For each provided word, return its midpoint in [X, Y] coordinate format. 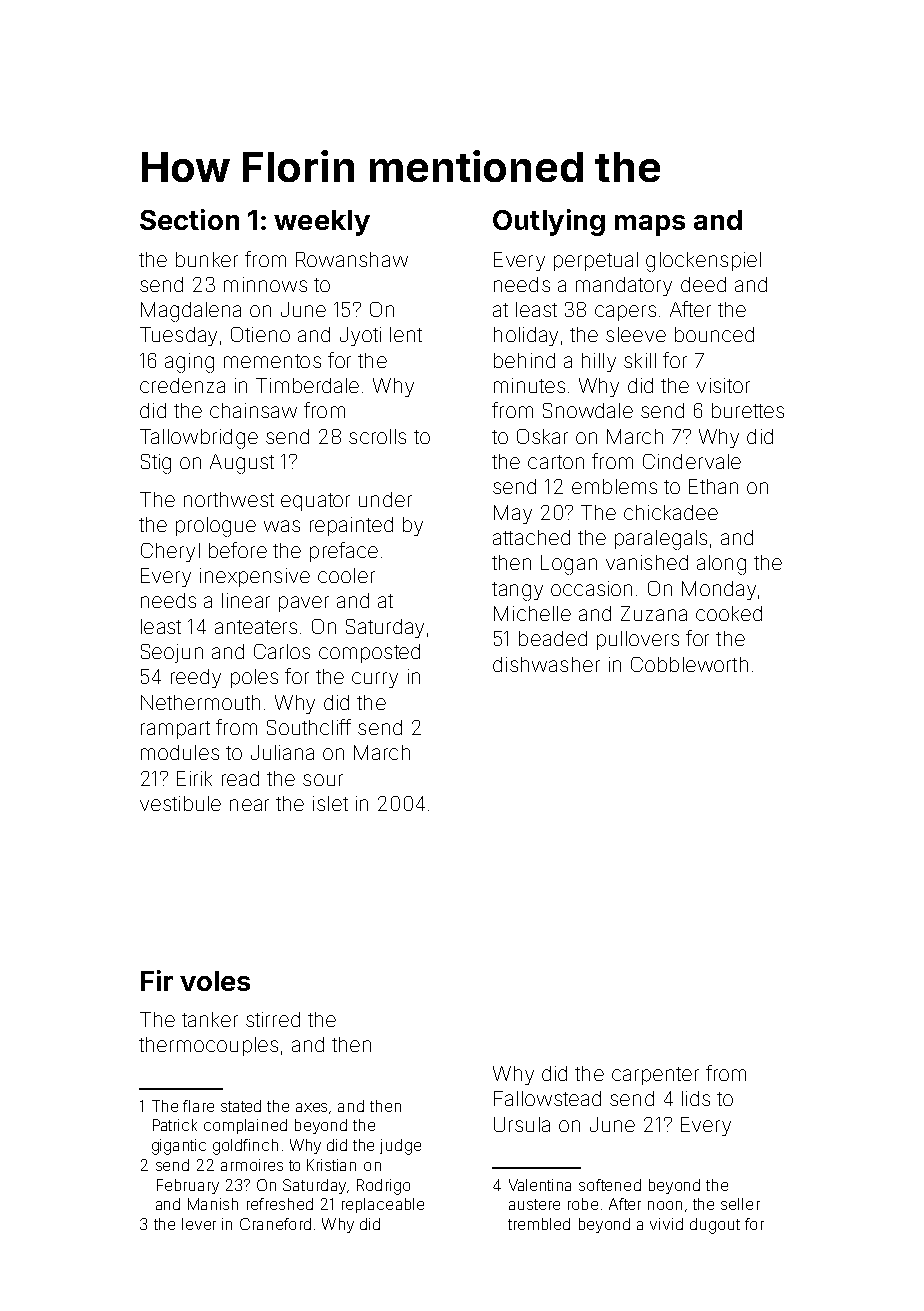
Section [189, 219]
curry [375, 680]
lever [199, 1224]
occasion [591, 588]
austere [534, 1204]
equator [315, 502]
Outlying [549, 222]
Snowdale [588, 410]
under [385, 499]
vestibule [180, 803]
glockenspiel [703, 262]
